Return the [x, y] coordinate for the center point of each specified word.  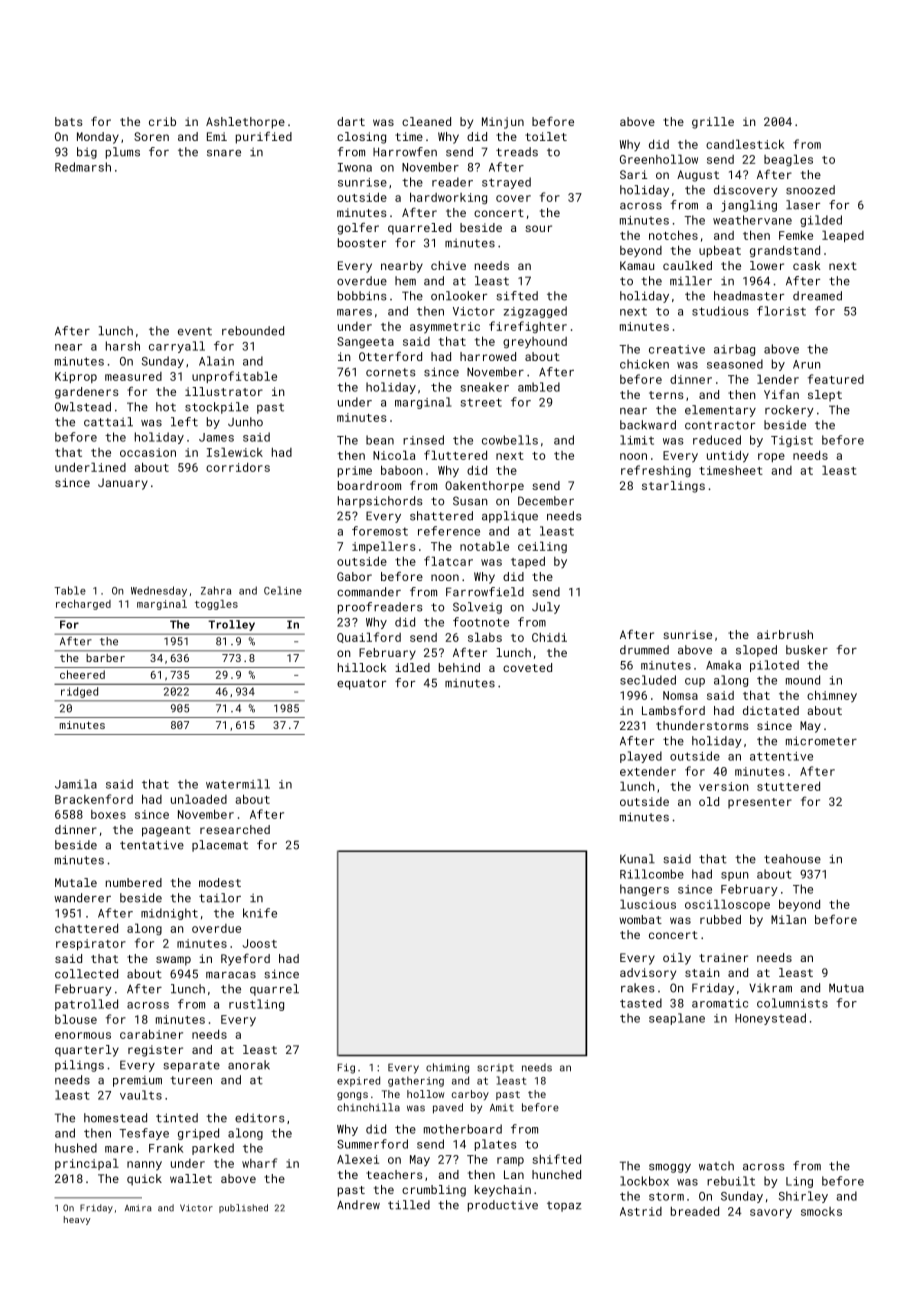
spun [735, 876]
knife [260, 913]
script [495, 1068]
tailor [220, 898]
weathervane [752, 220]
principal [87, 1164]
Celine [283, 590]
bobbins [362, 296]
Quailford [369, 637]
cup [695, 682]
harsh [123, 346]
